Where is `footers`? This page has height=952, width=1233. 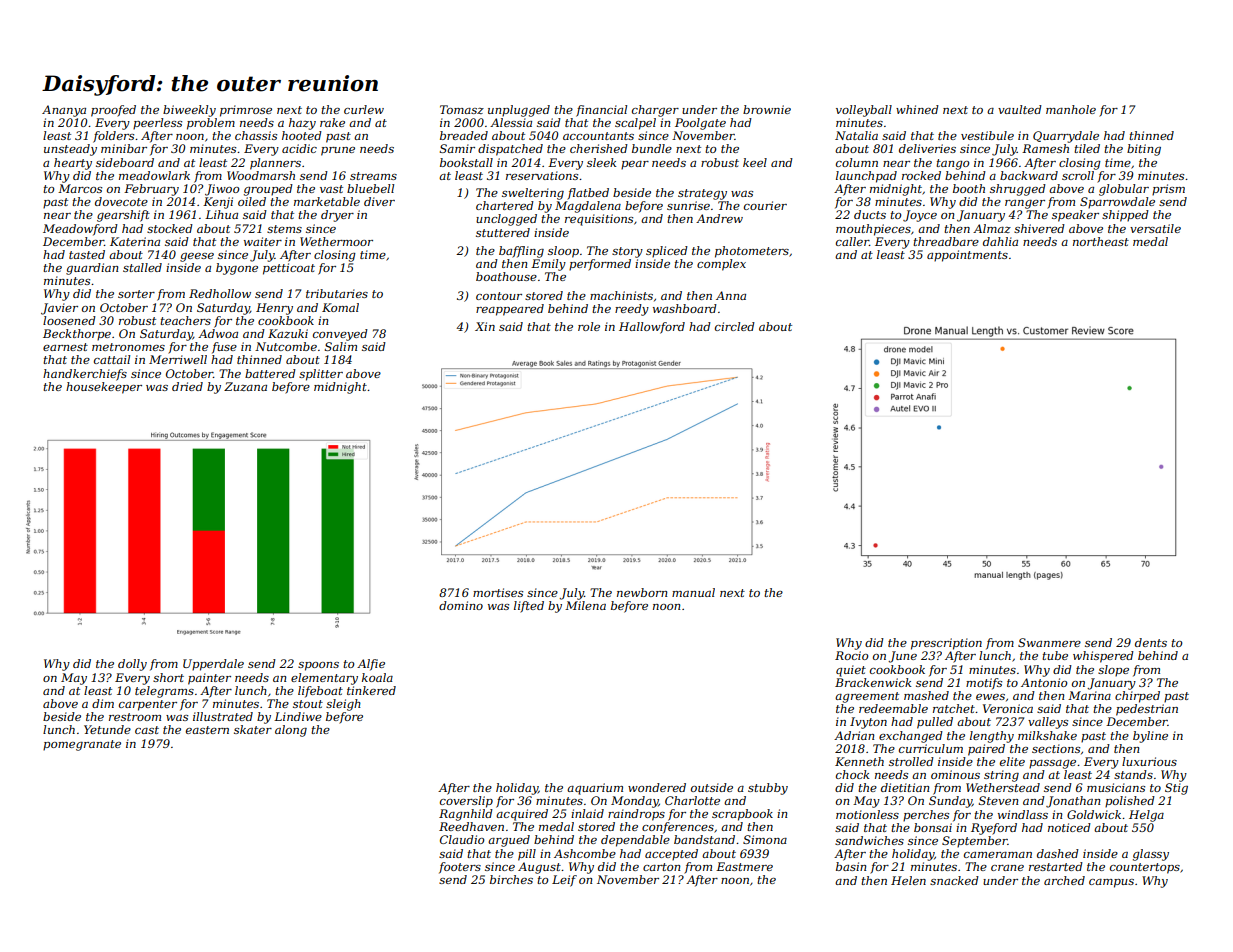
footers is located at coordinates (460, 868).
